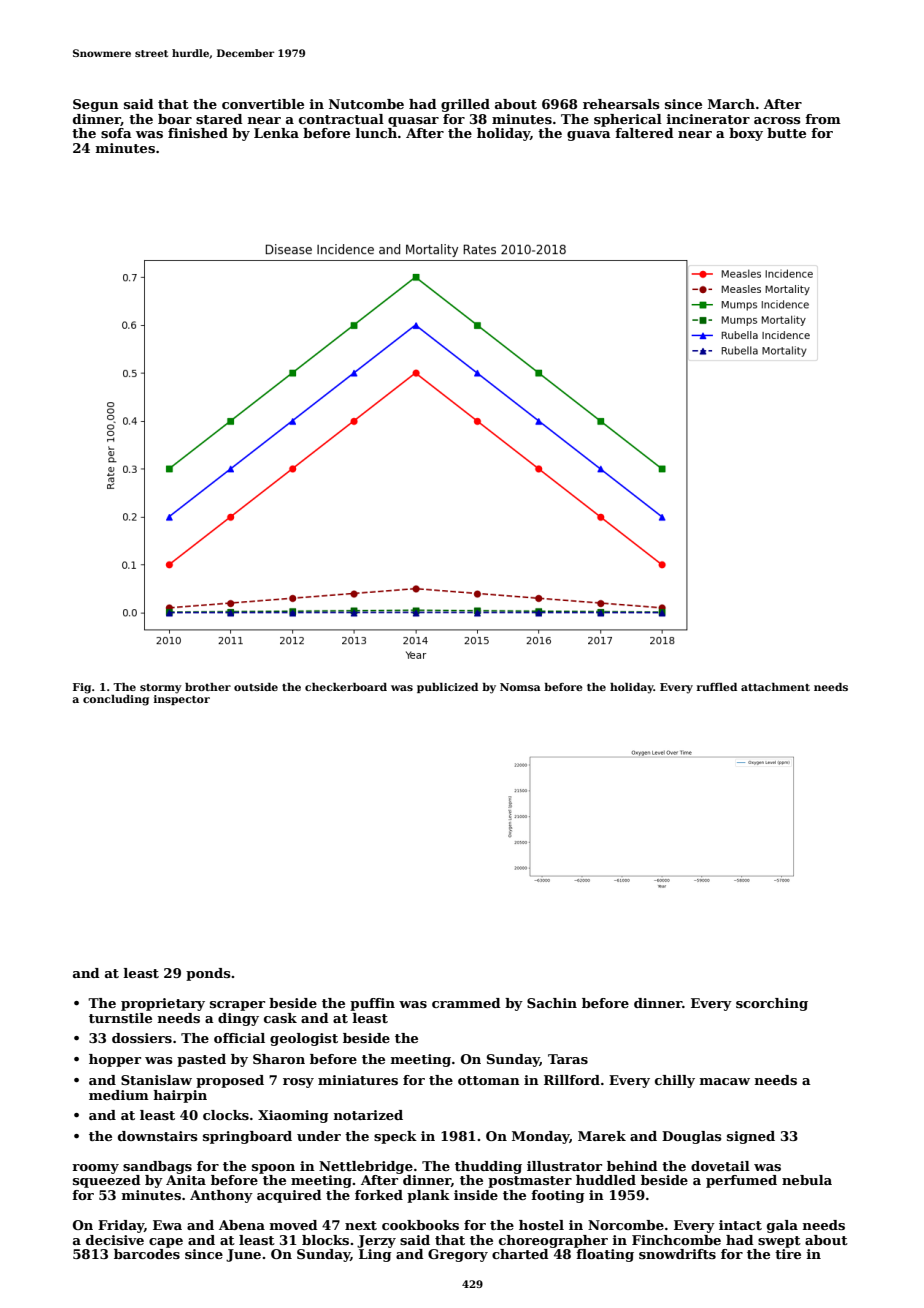  What do you see at coordinates (746, 134) in the screenshot?
I see `boxy` at bounding box center [746, 134].
